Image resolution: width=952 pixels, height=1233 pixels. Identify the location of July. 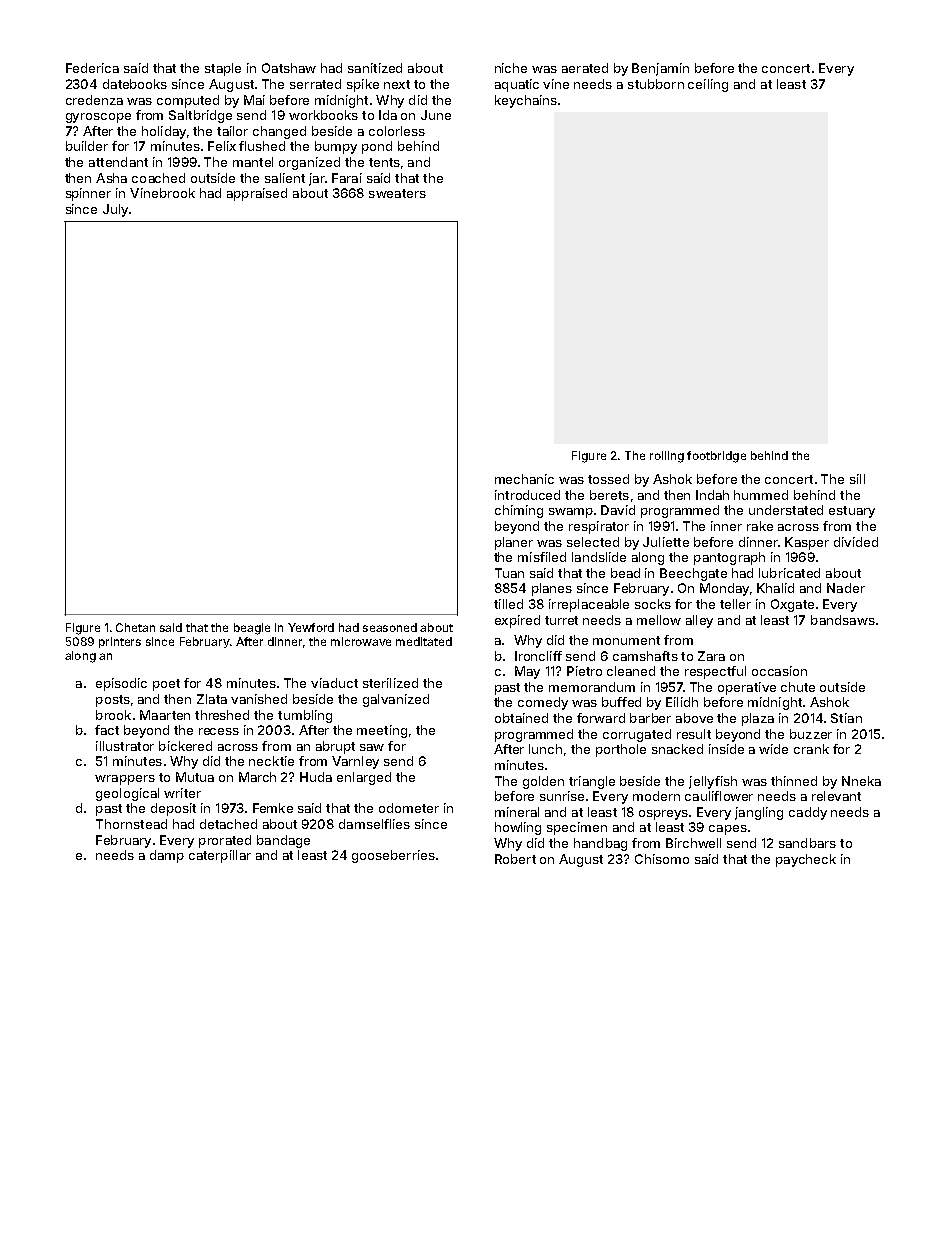
(115, 210).
